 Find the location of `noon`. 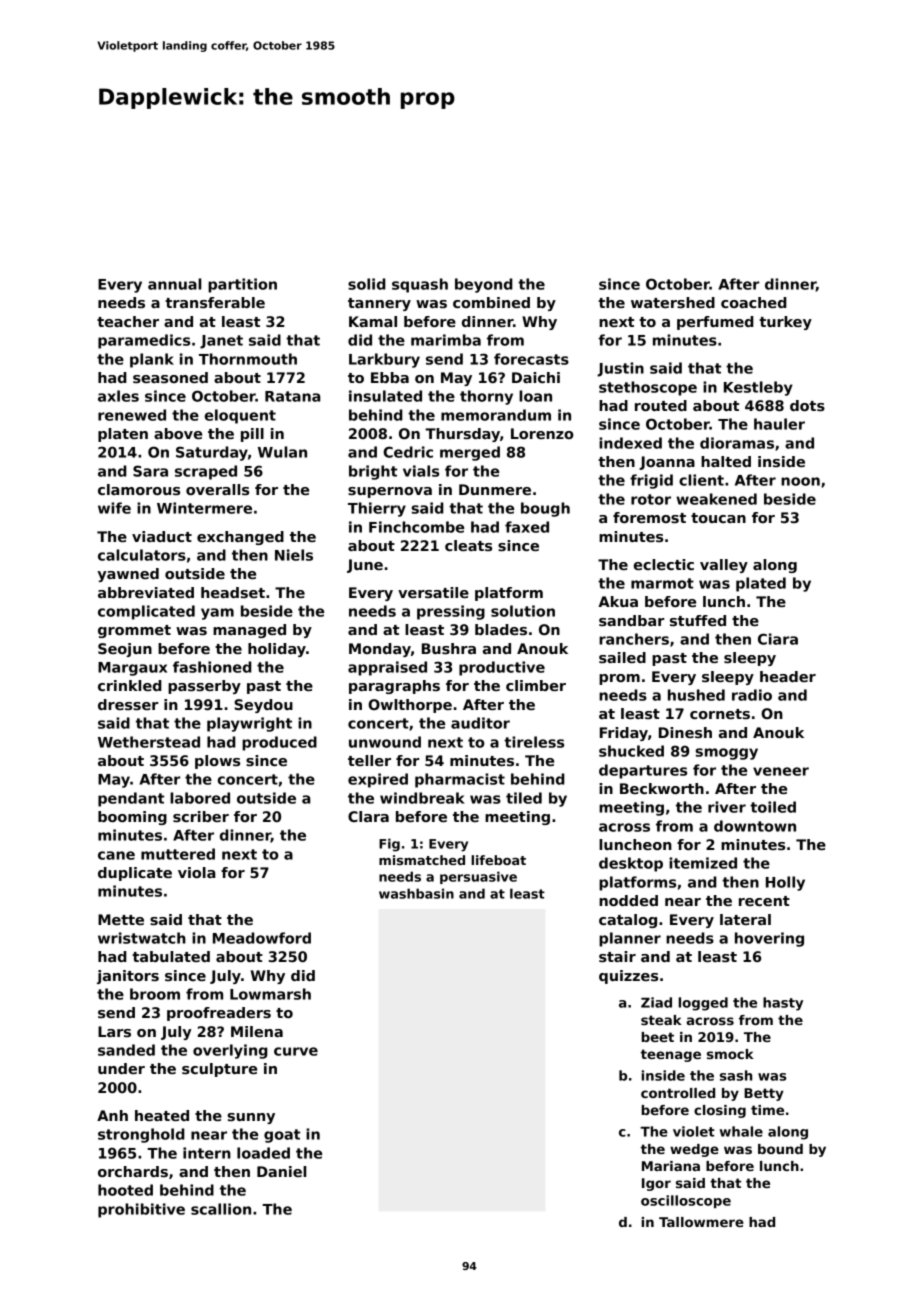

noon is located at coordinates (800, 481).
